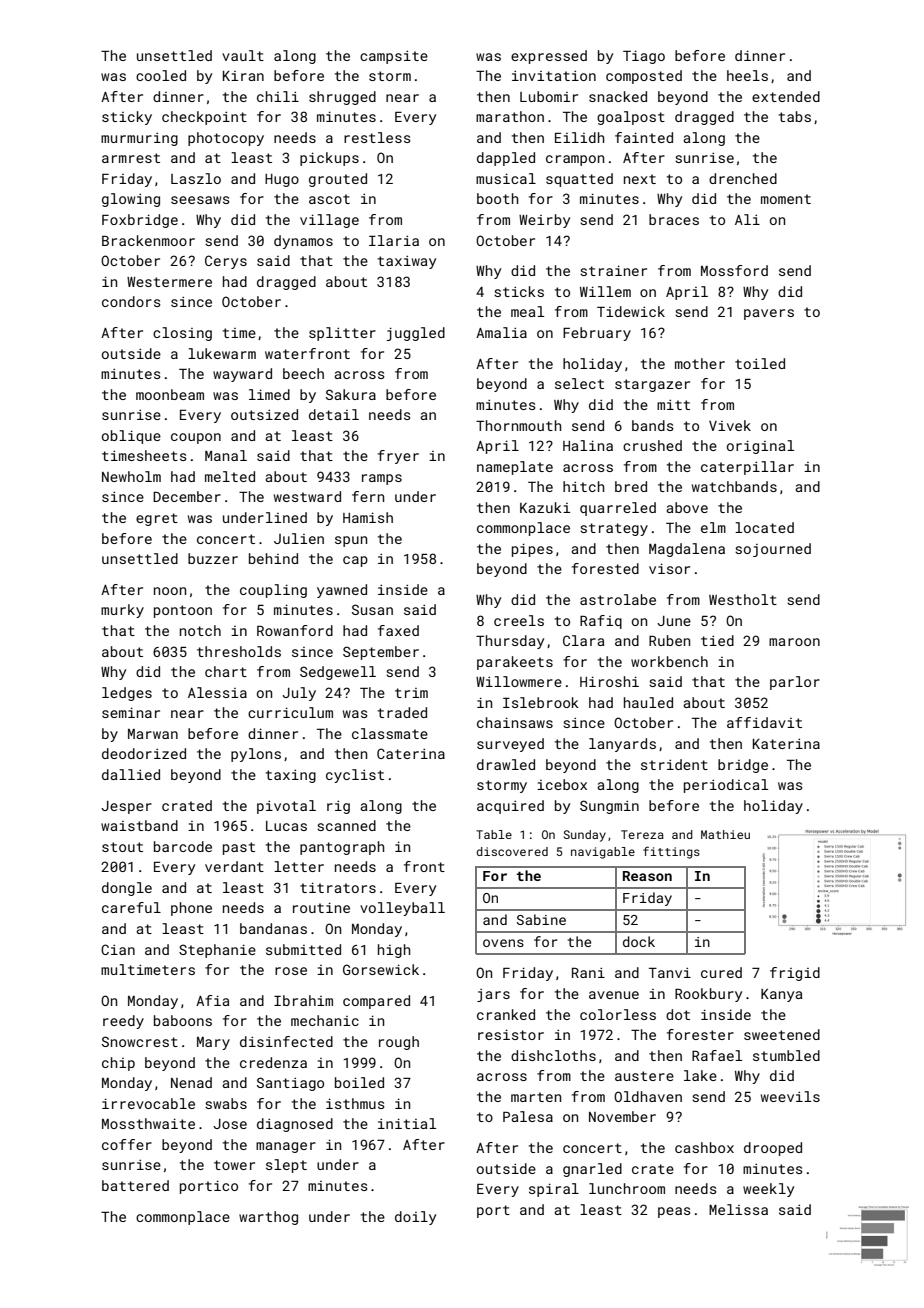 This page has height=1308, width=924. I want to click on pavers, so click(769, 314).
